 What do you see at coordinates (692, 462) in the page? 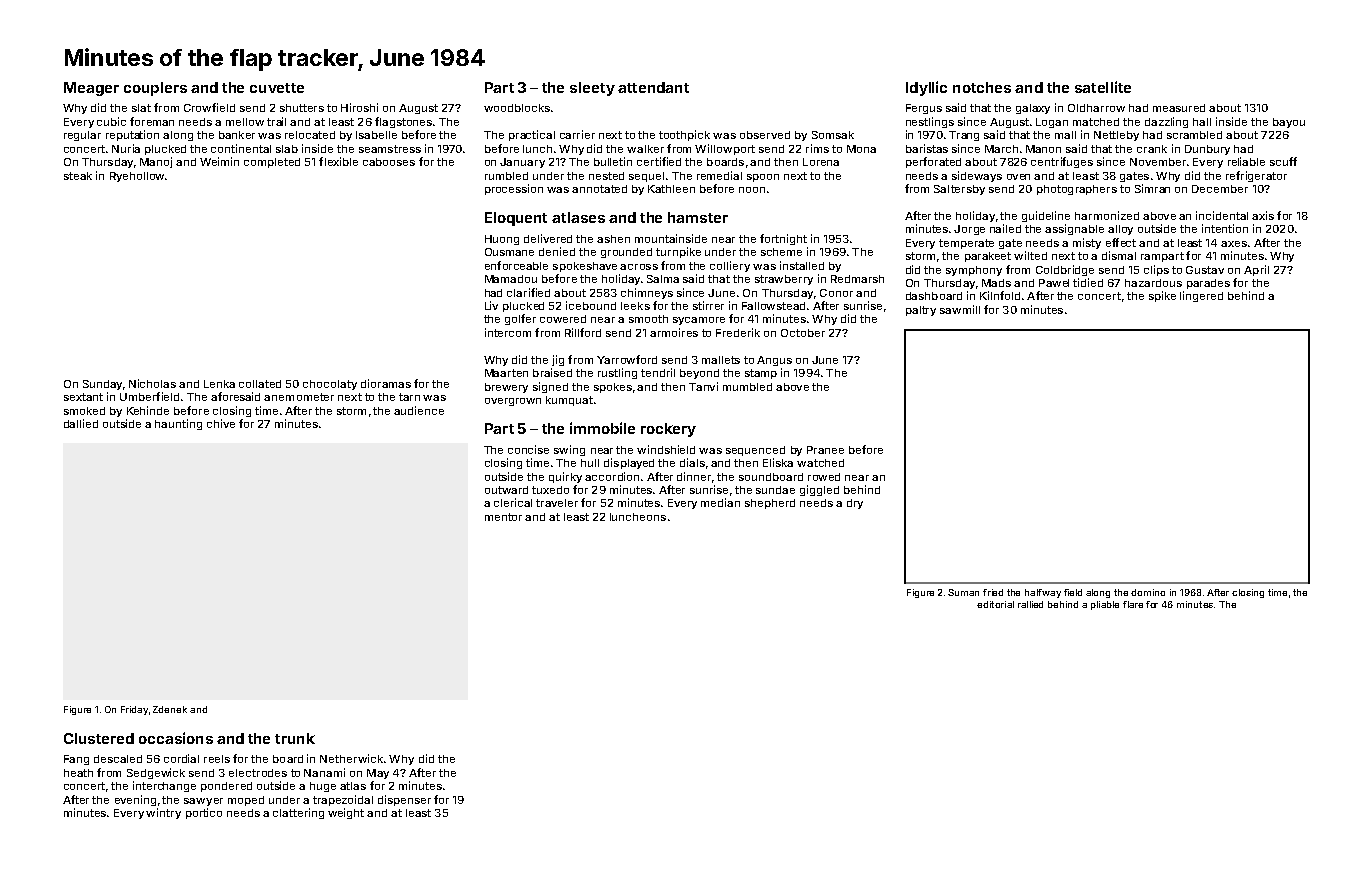
I see `dials` at bounding box center [692, 462].
